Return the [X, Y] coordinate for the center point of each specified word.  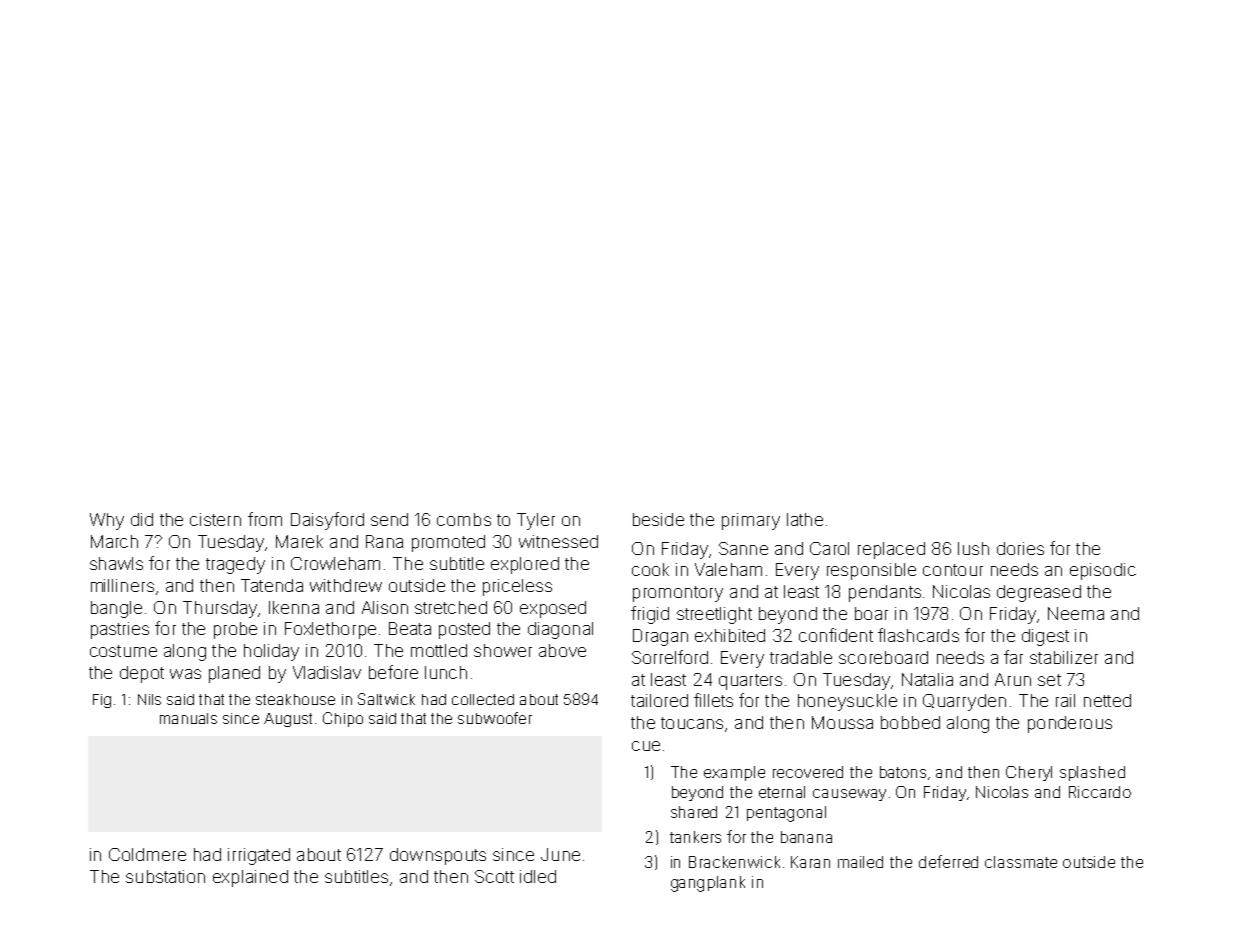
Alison [385, 607]
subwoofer [495, 718]
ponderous [1070, 724]
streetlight [714, 615]
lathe [805, 519]
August [288, 720]
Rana [384, 541]
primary [751, 521]
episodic [1103, 571]
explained [250, 878]
